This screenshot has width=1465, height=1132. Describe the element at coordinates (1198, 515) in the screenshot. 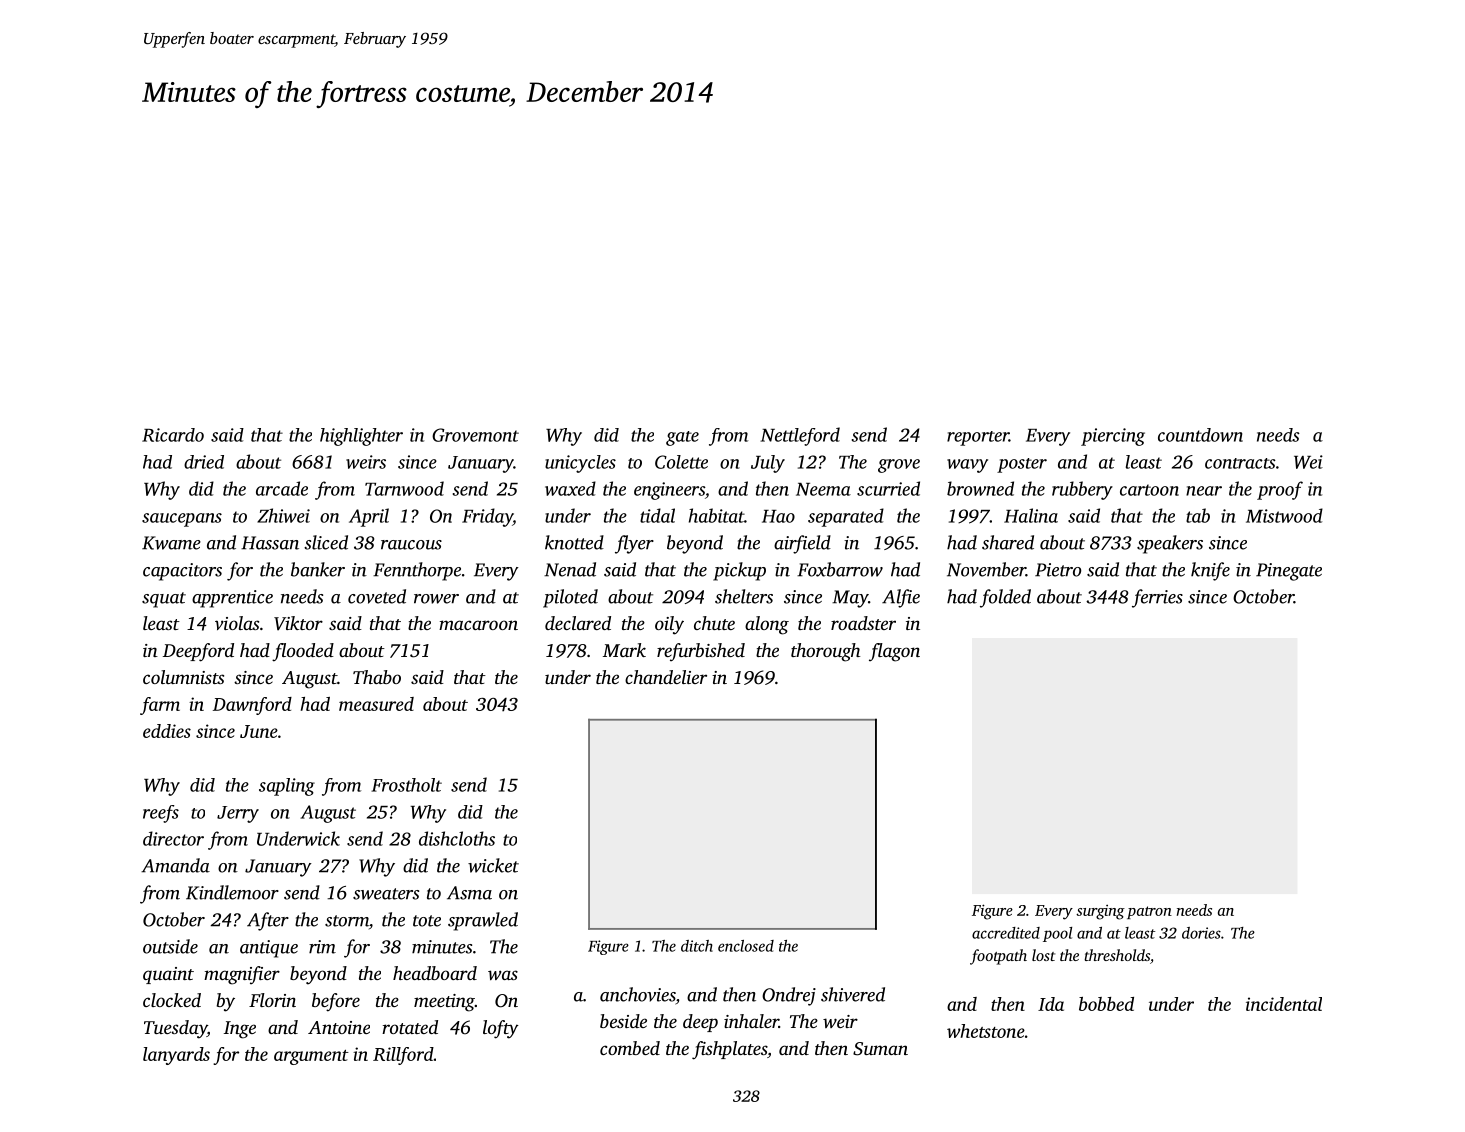

I see `tab` at that location.
